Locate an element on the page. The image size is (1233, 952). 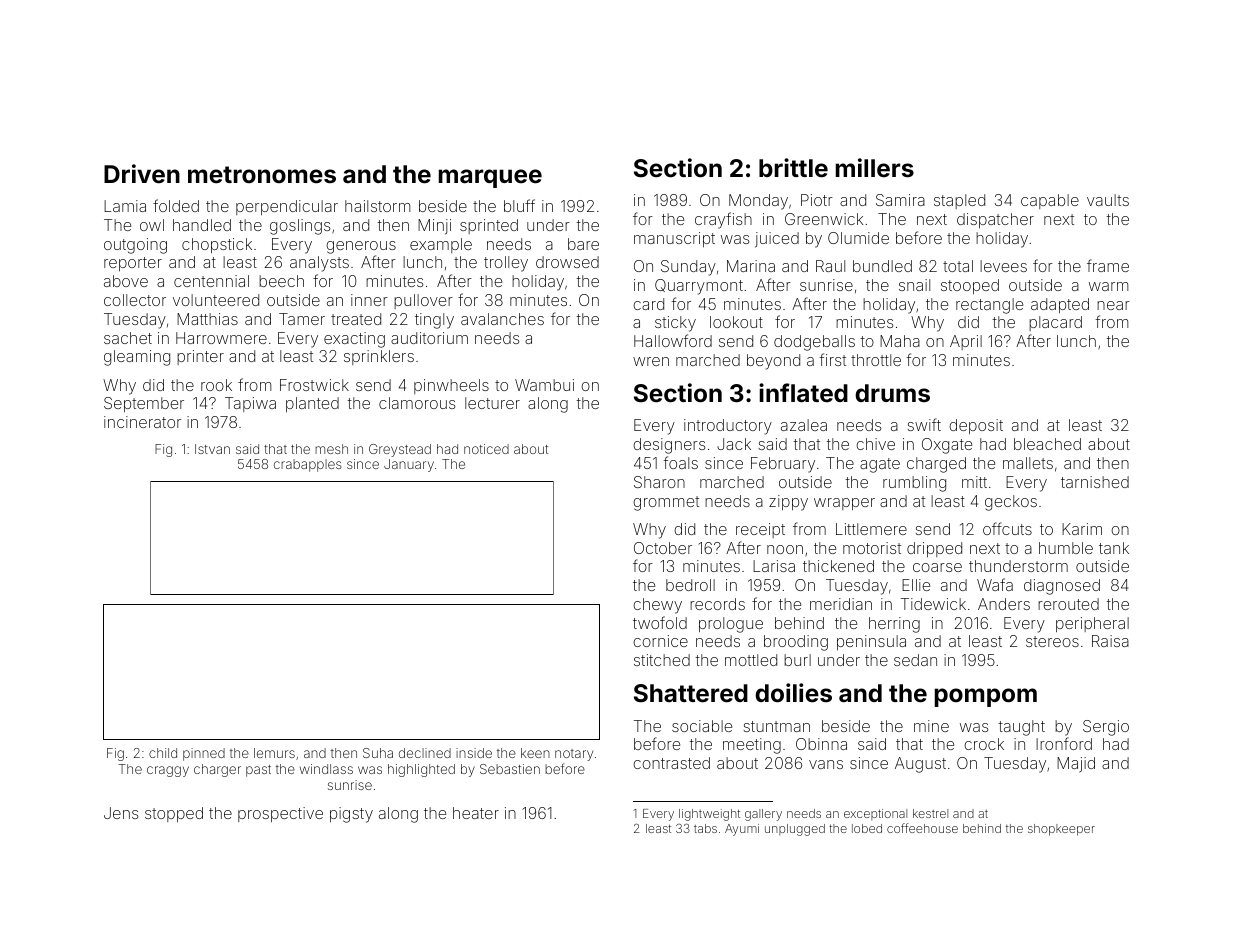
Ellie is located at coordinates (916, 585).
